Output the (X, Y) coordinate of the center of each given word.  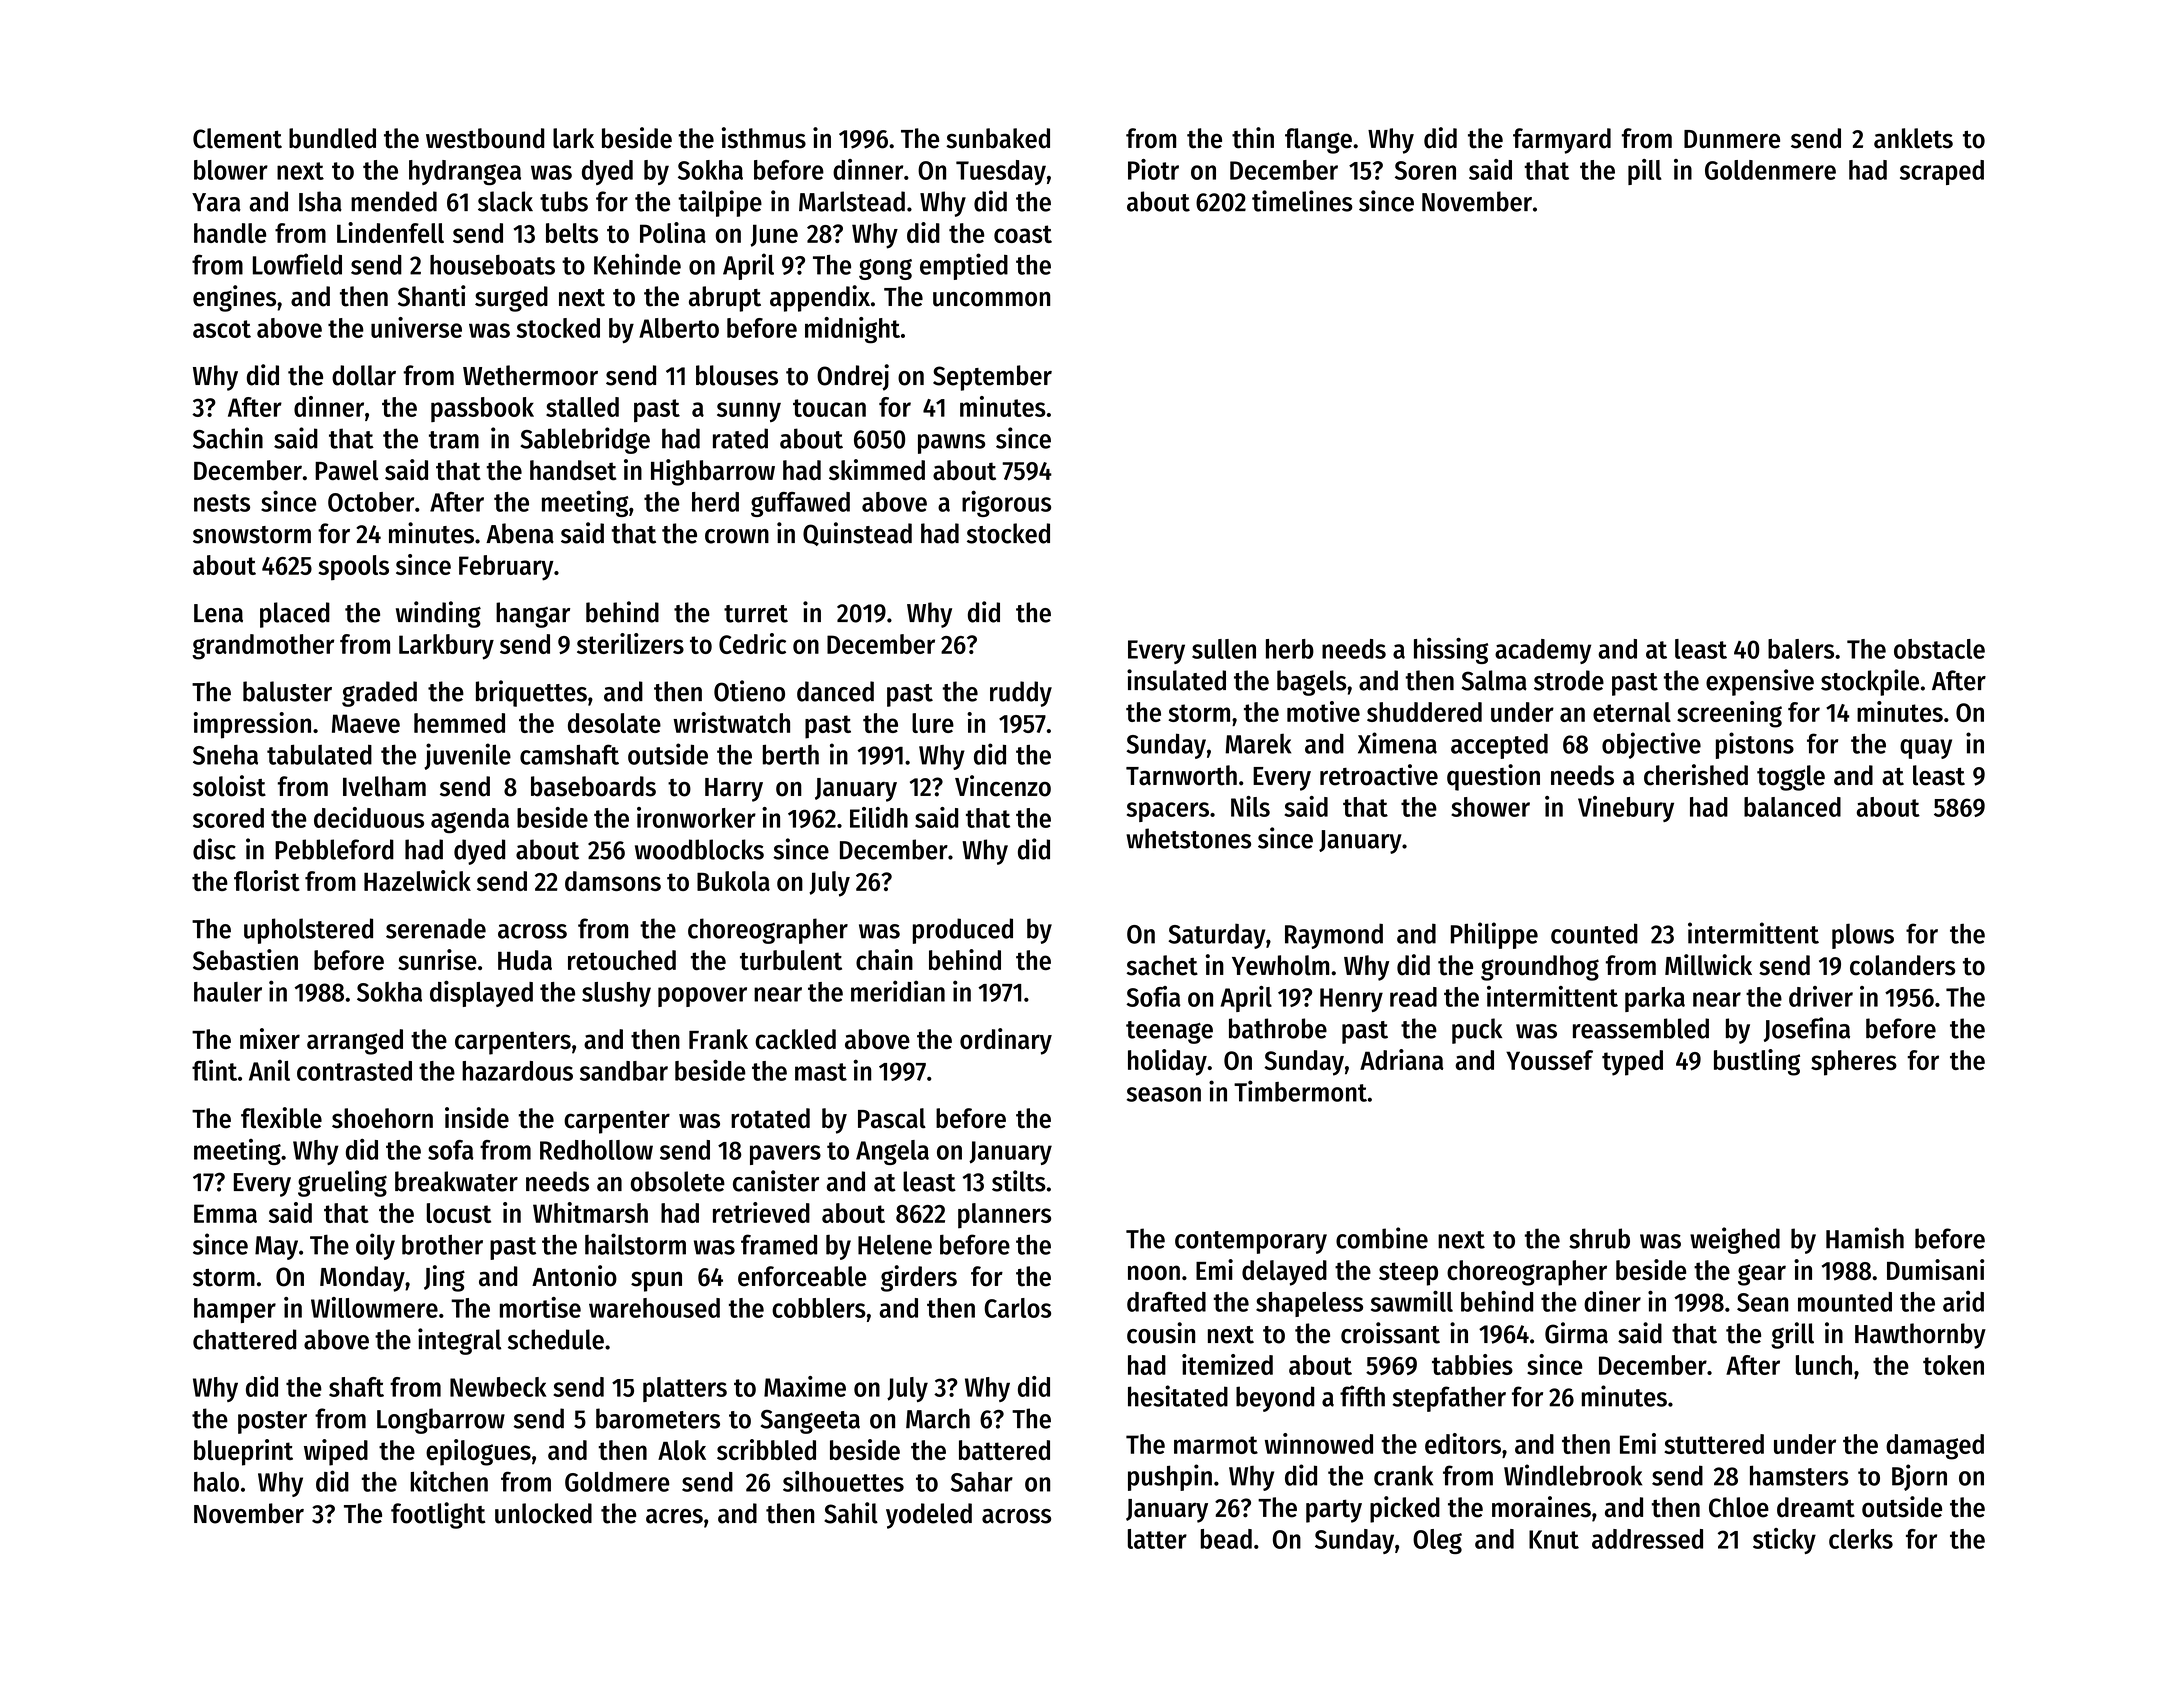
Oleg (1437, 1541)
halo (216, 1482)
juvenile (467, 756)
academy (1543, 651)
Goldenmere (1770, 170)
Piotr (1153, 169)
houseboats (492, 265)
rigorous (1006, 503)
